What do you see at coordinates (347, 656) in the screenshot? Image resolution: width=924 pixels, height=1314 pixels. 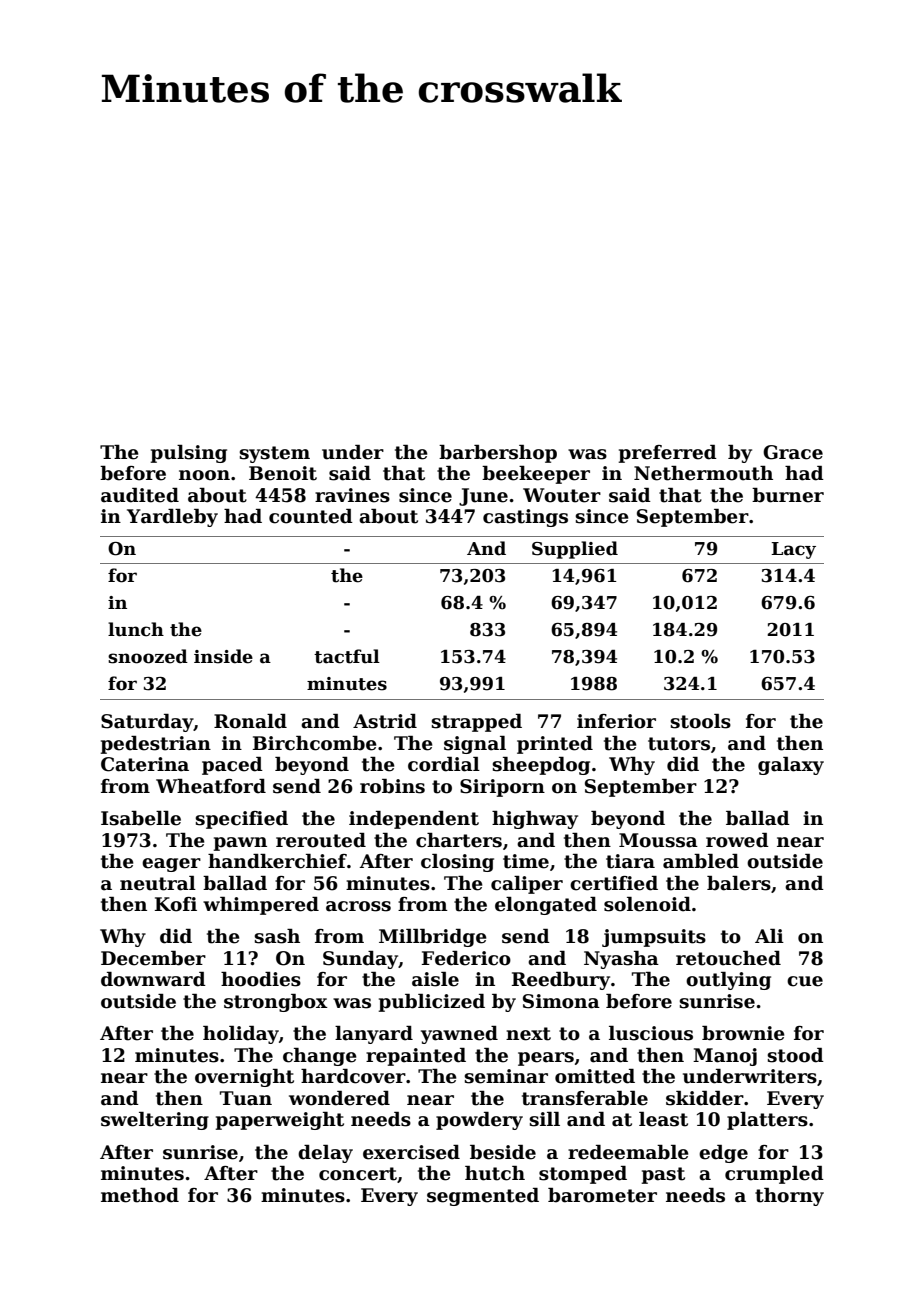 I see `tactful` at bounding box center [347, 656].
